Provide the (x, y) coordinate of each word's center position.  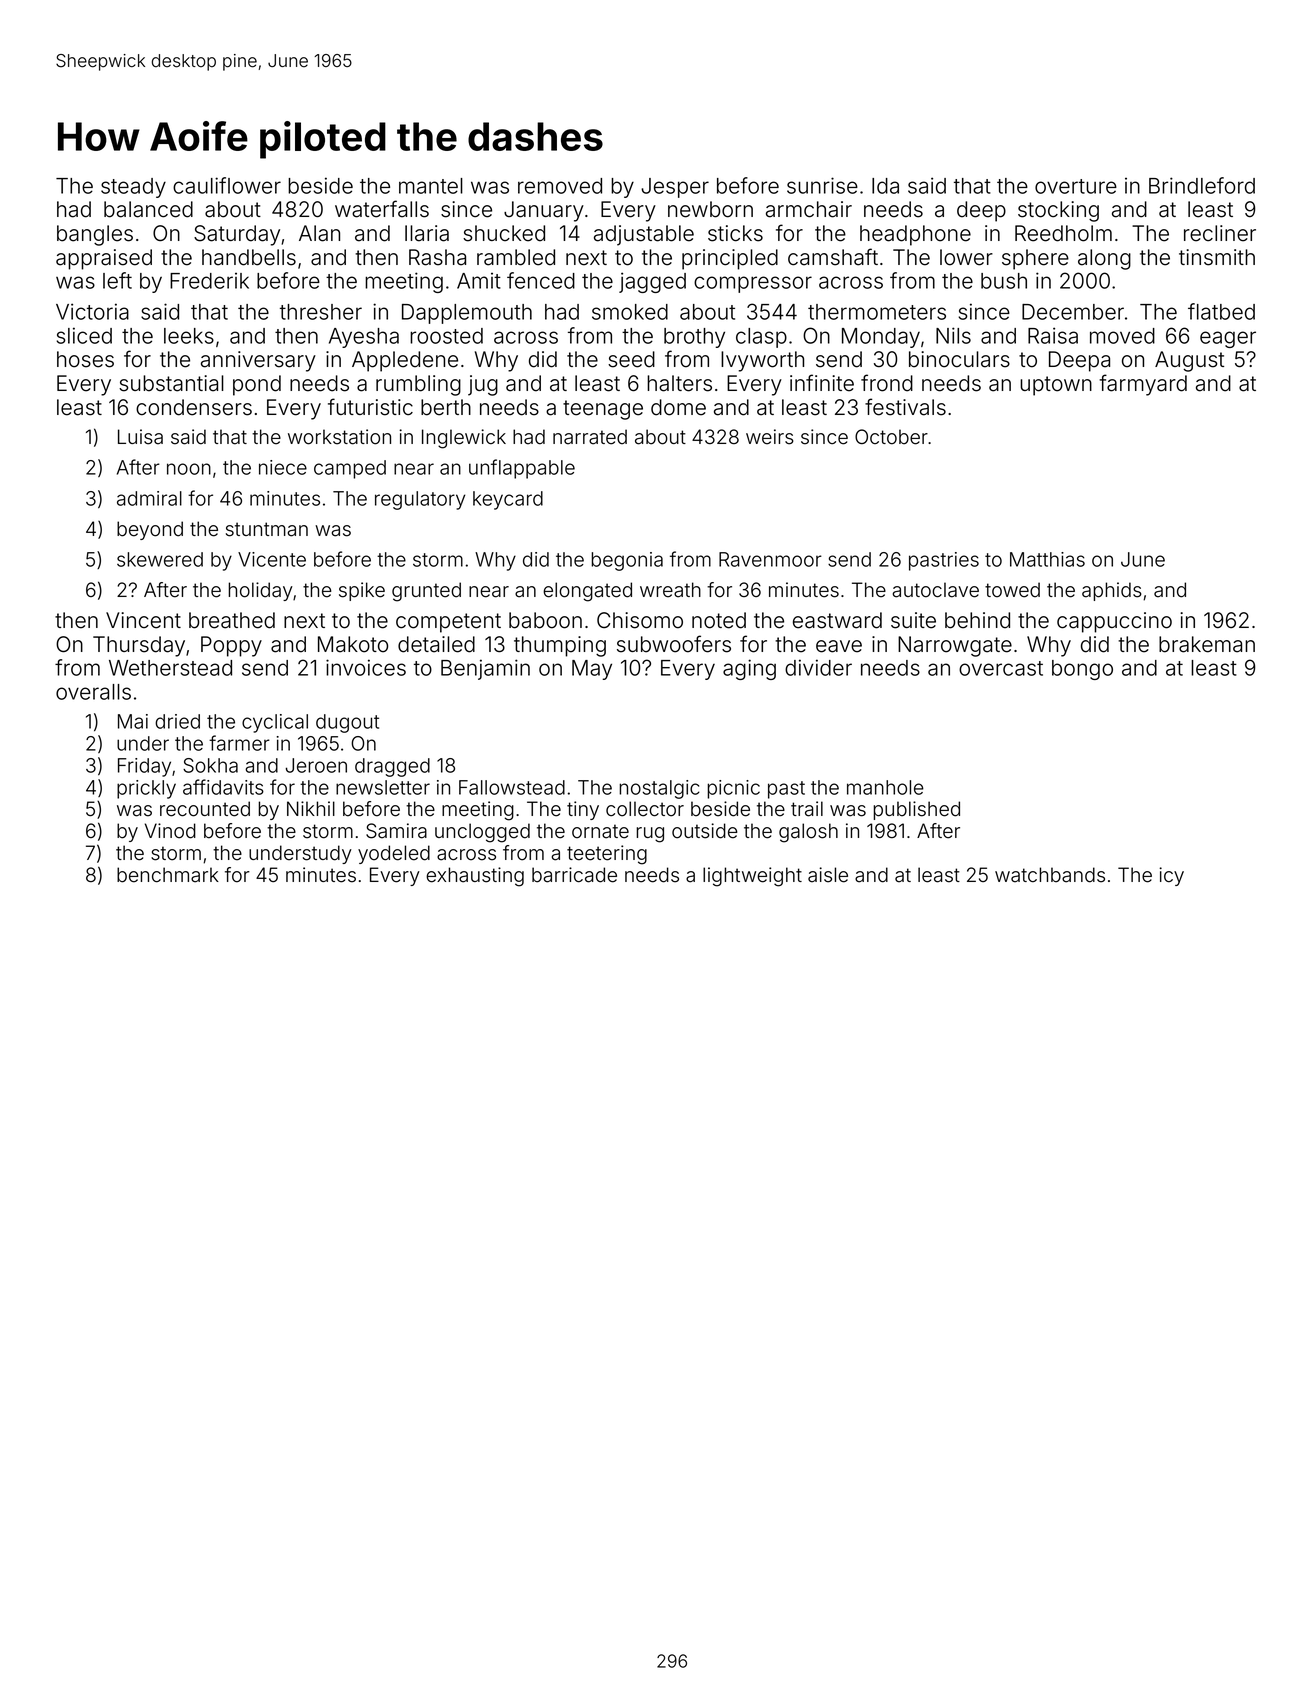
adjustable (644, 235)
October (891, 437)
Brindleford (1202, 185)
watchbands (1050, 875)
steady (133, 188)
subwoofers (674, 644)
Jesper (675, 188)
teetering (607, 855)
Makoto (353, 644)
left (117, 280)
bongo (1082, 670)
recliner (1220, 233)
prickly (146, 789)
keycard (508, 500)
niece (283, 467)
